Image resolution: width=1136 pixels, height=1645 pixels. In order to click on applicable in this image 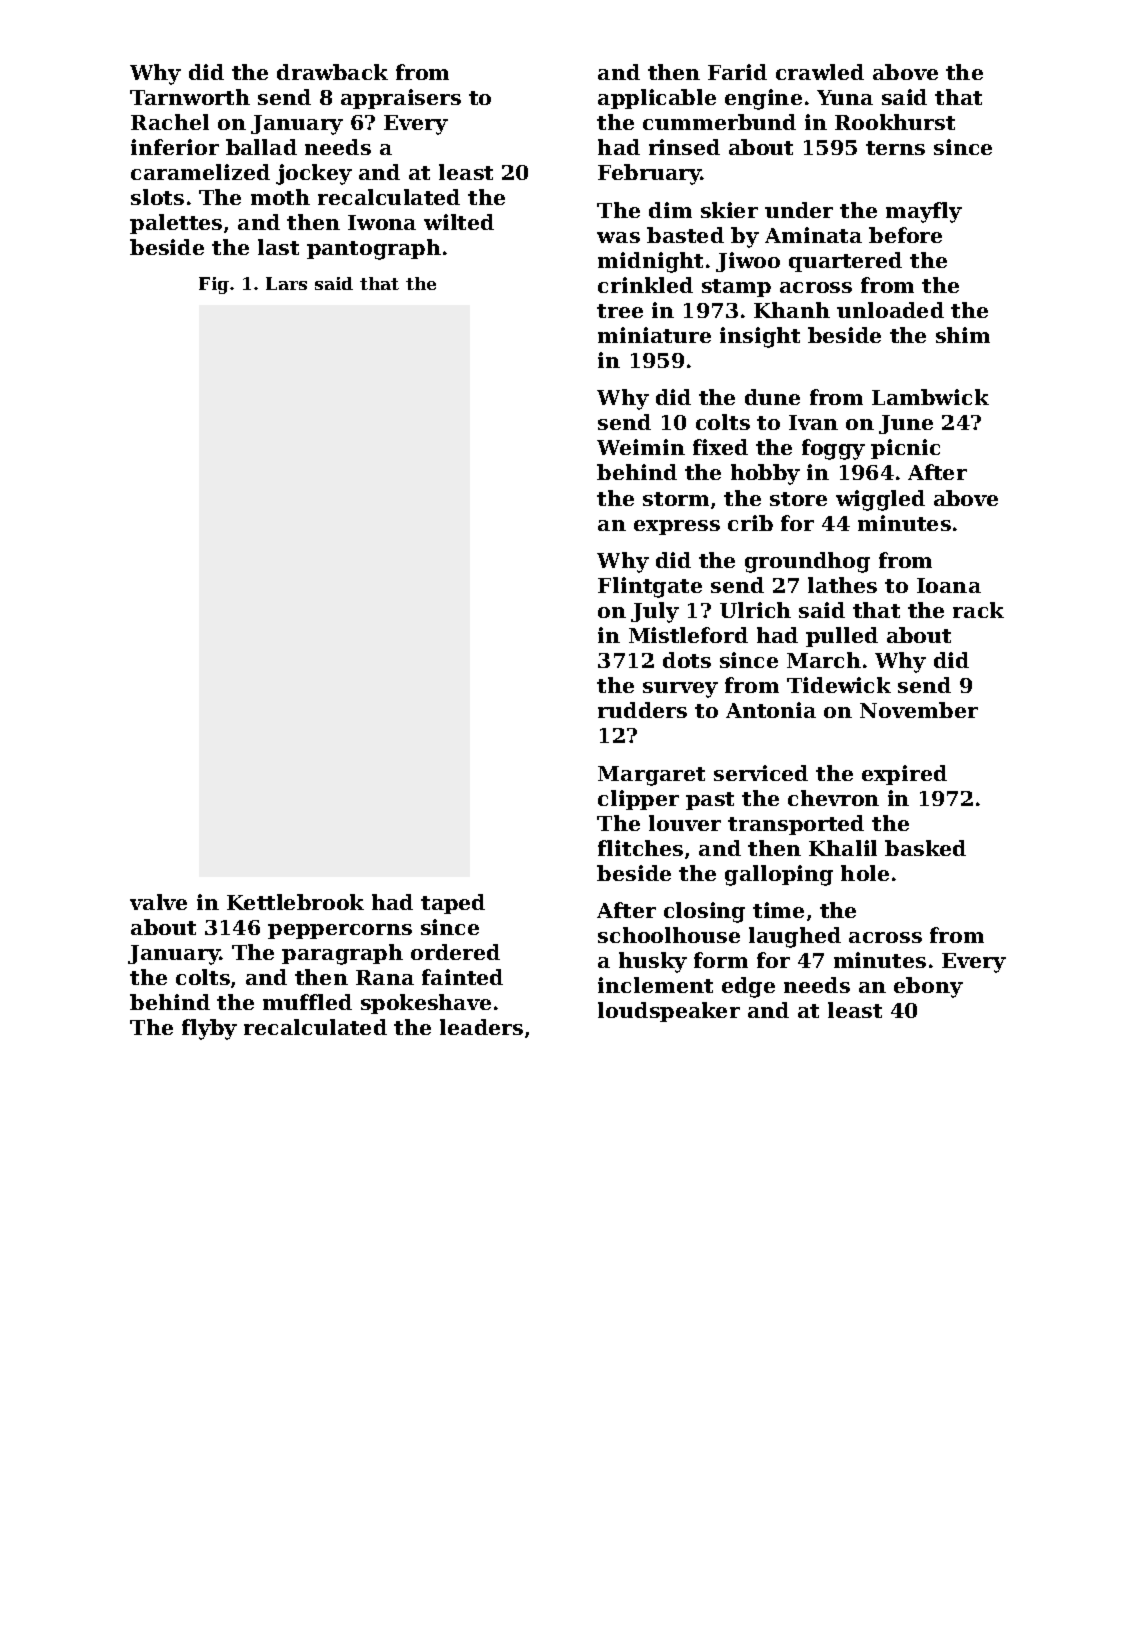, I will do `click(657, 99)`.
